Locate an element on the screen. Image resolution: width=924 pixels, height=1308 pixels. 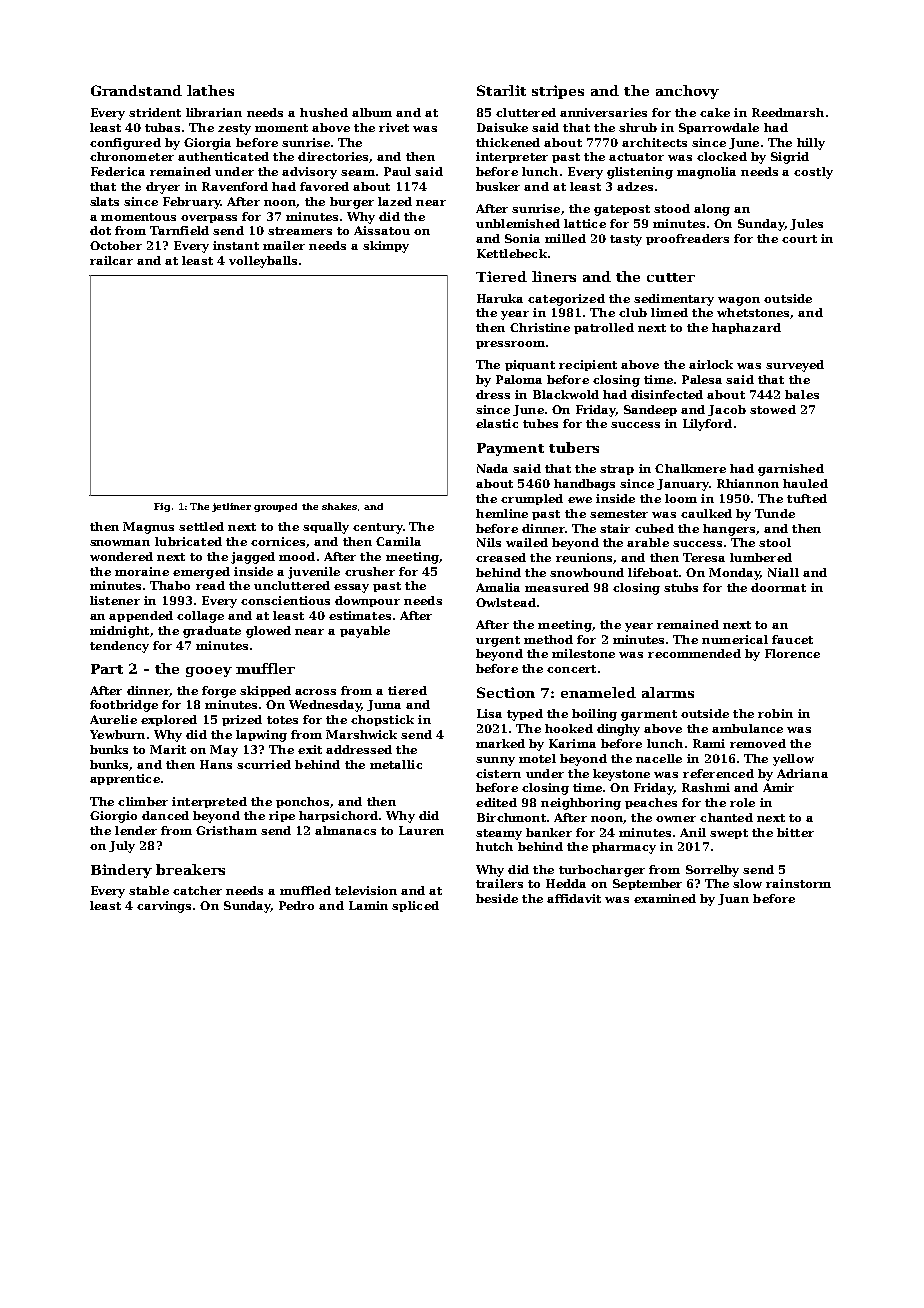
Reedmarsh is located at coordinates (788, 112).
